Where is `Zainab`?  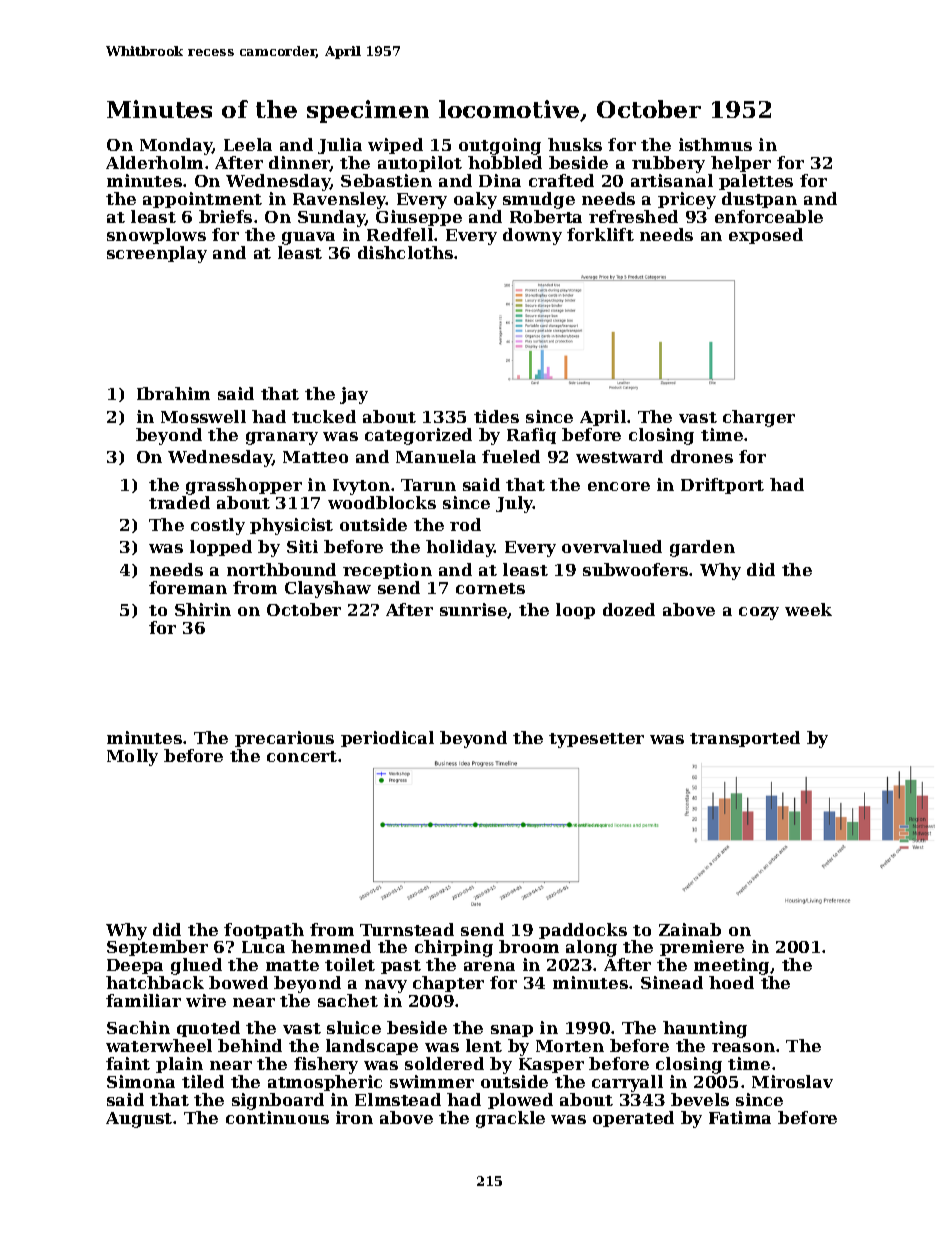 Zainab is located at coordinates (690, 929).
